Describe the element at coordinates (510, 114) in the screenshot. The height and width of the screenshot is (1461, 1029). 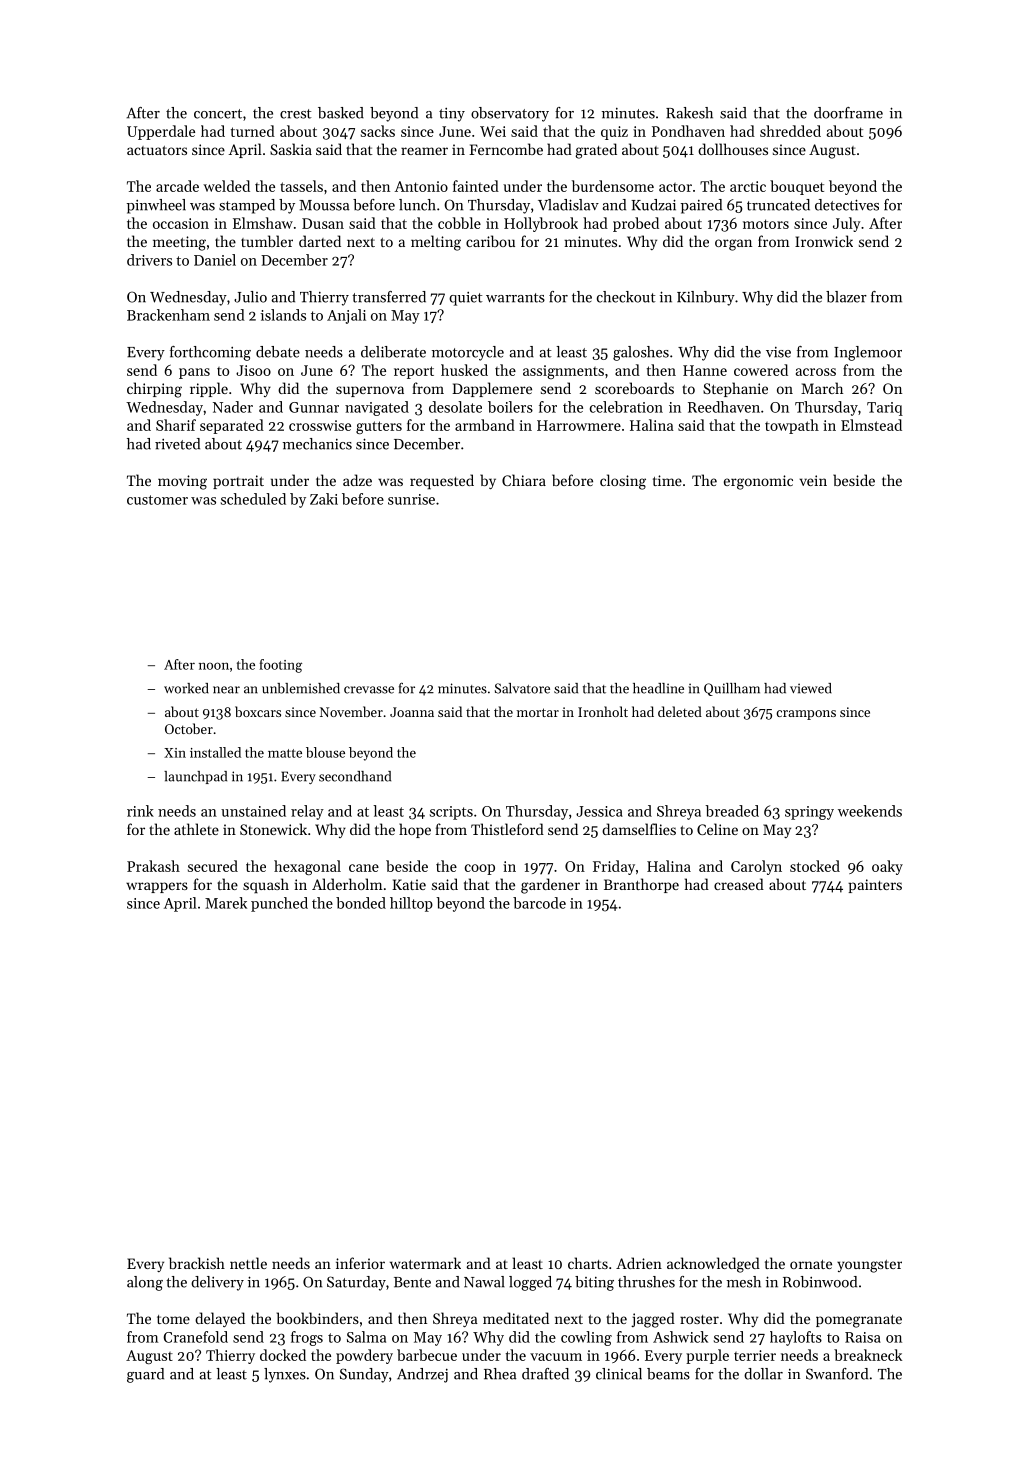
I see `observatory` at that location.
